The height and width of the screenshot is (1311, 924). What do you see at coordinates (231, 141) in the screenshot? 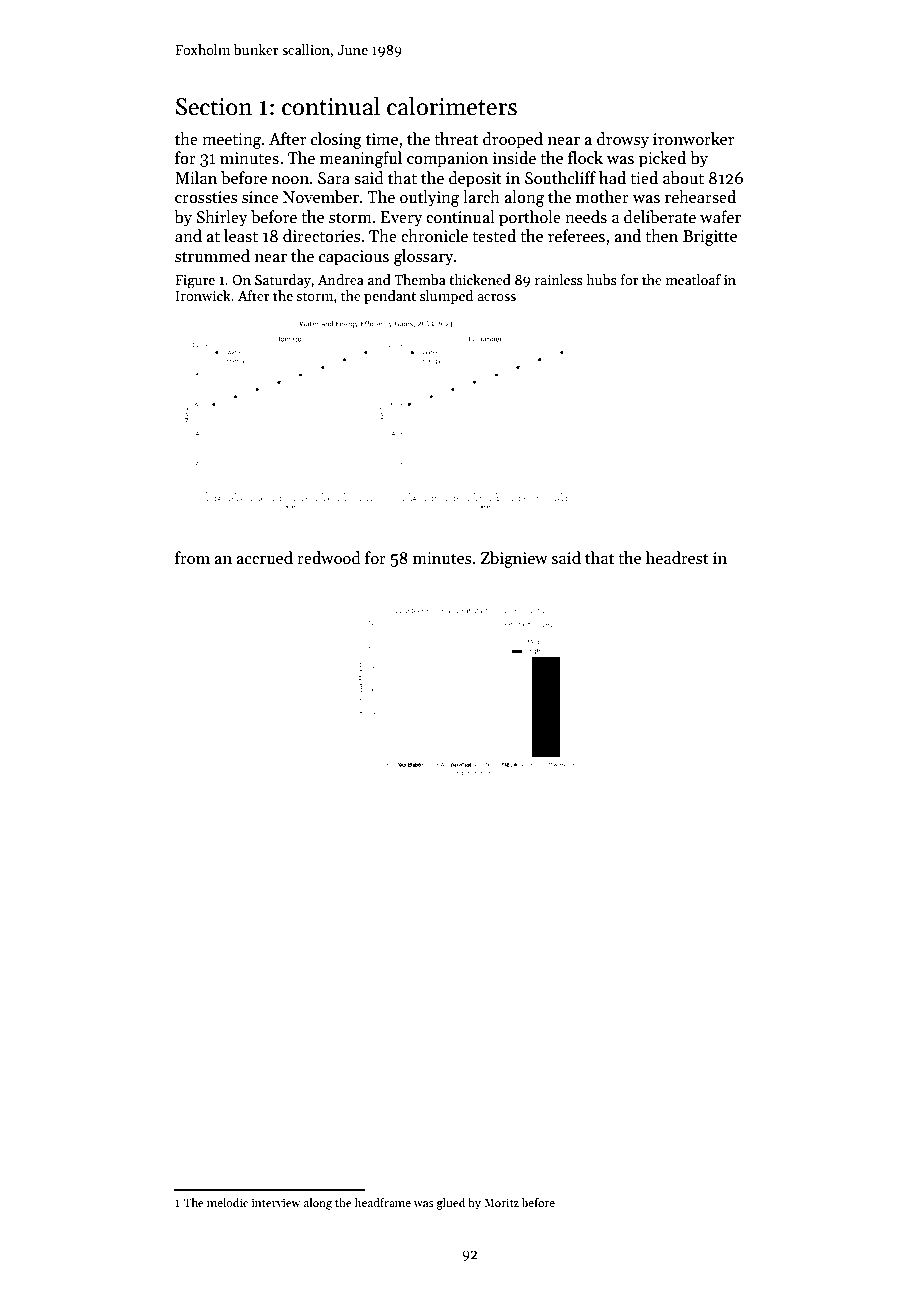
I see `meeting` at bounding box center [231, 141].
